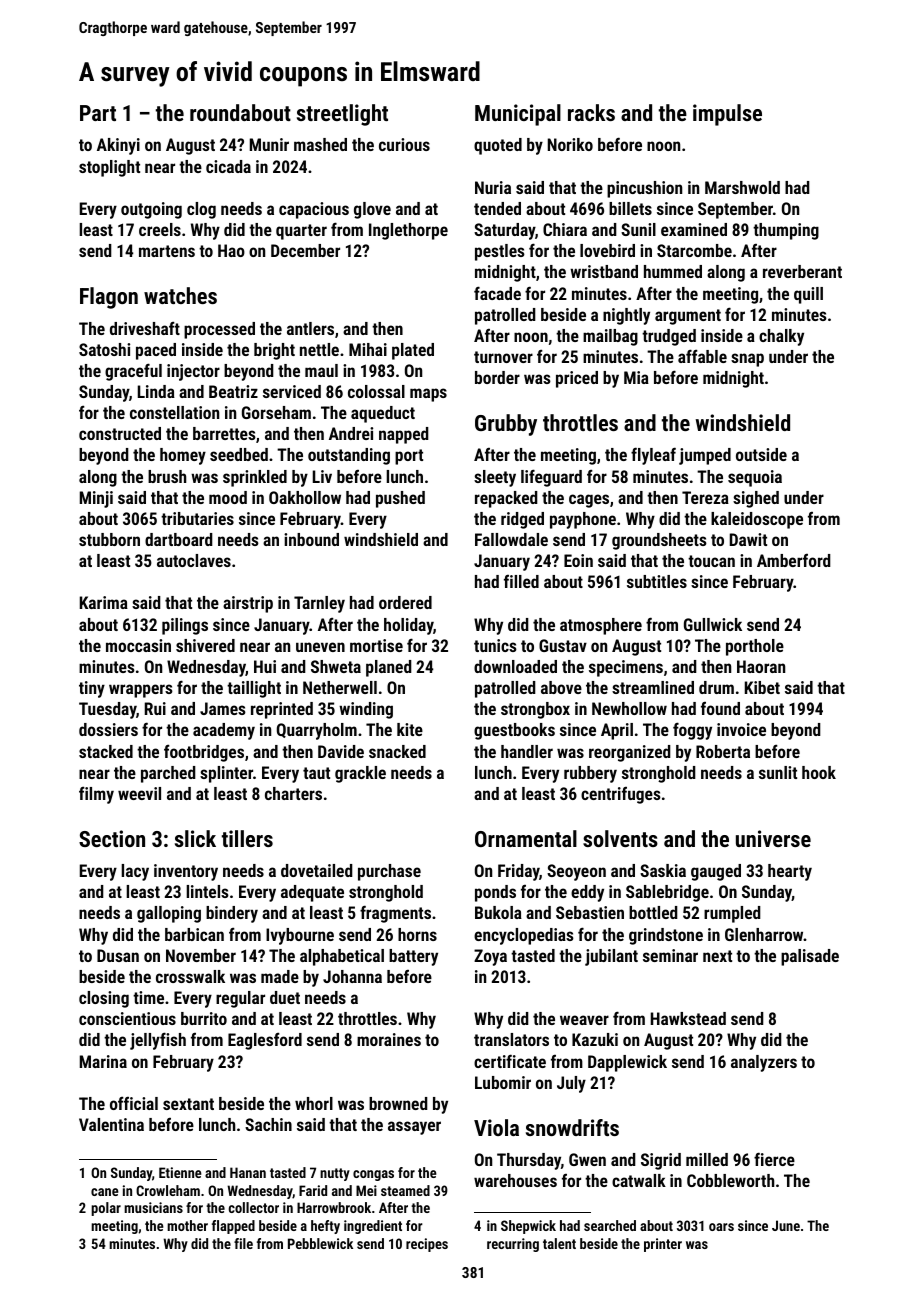 The image size is (924, 1308). What do you see at coordinates (723, 751) in the image?
I see `Roberta` at bounding box center [723, 751].
